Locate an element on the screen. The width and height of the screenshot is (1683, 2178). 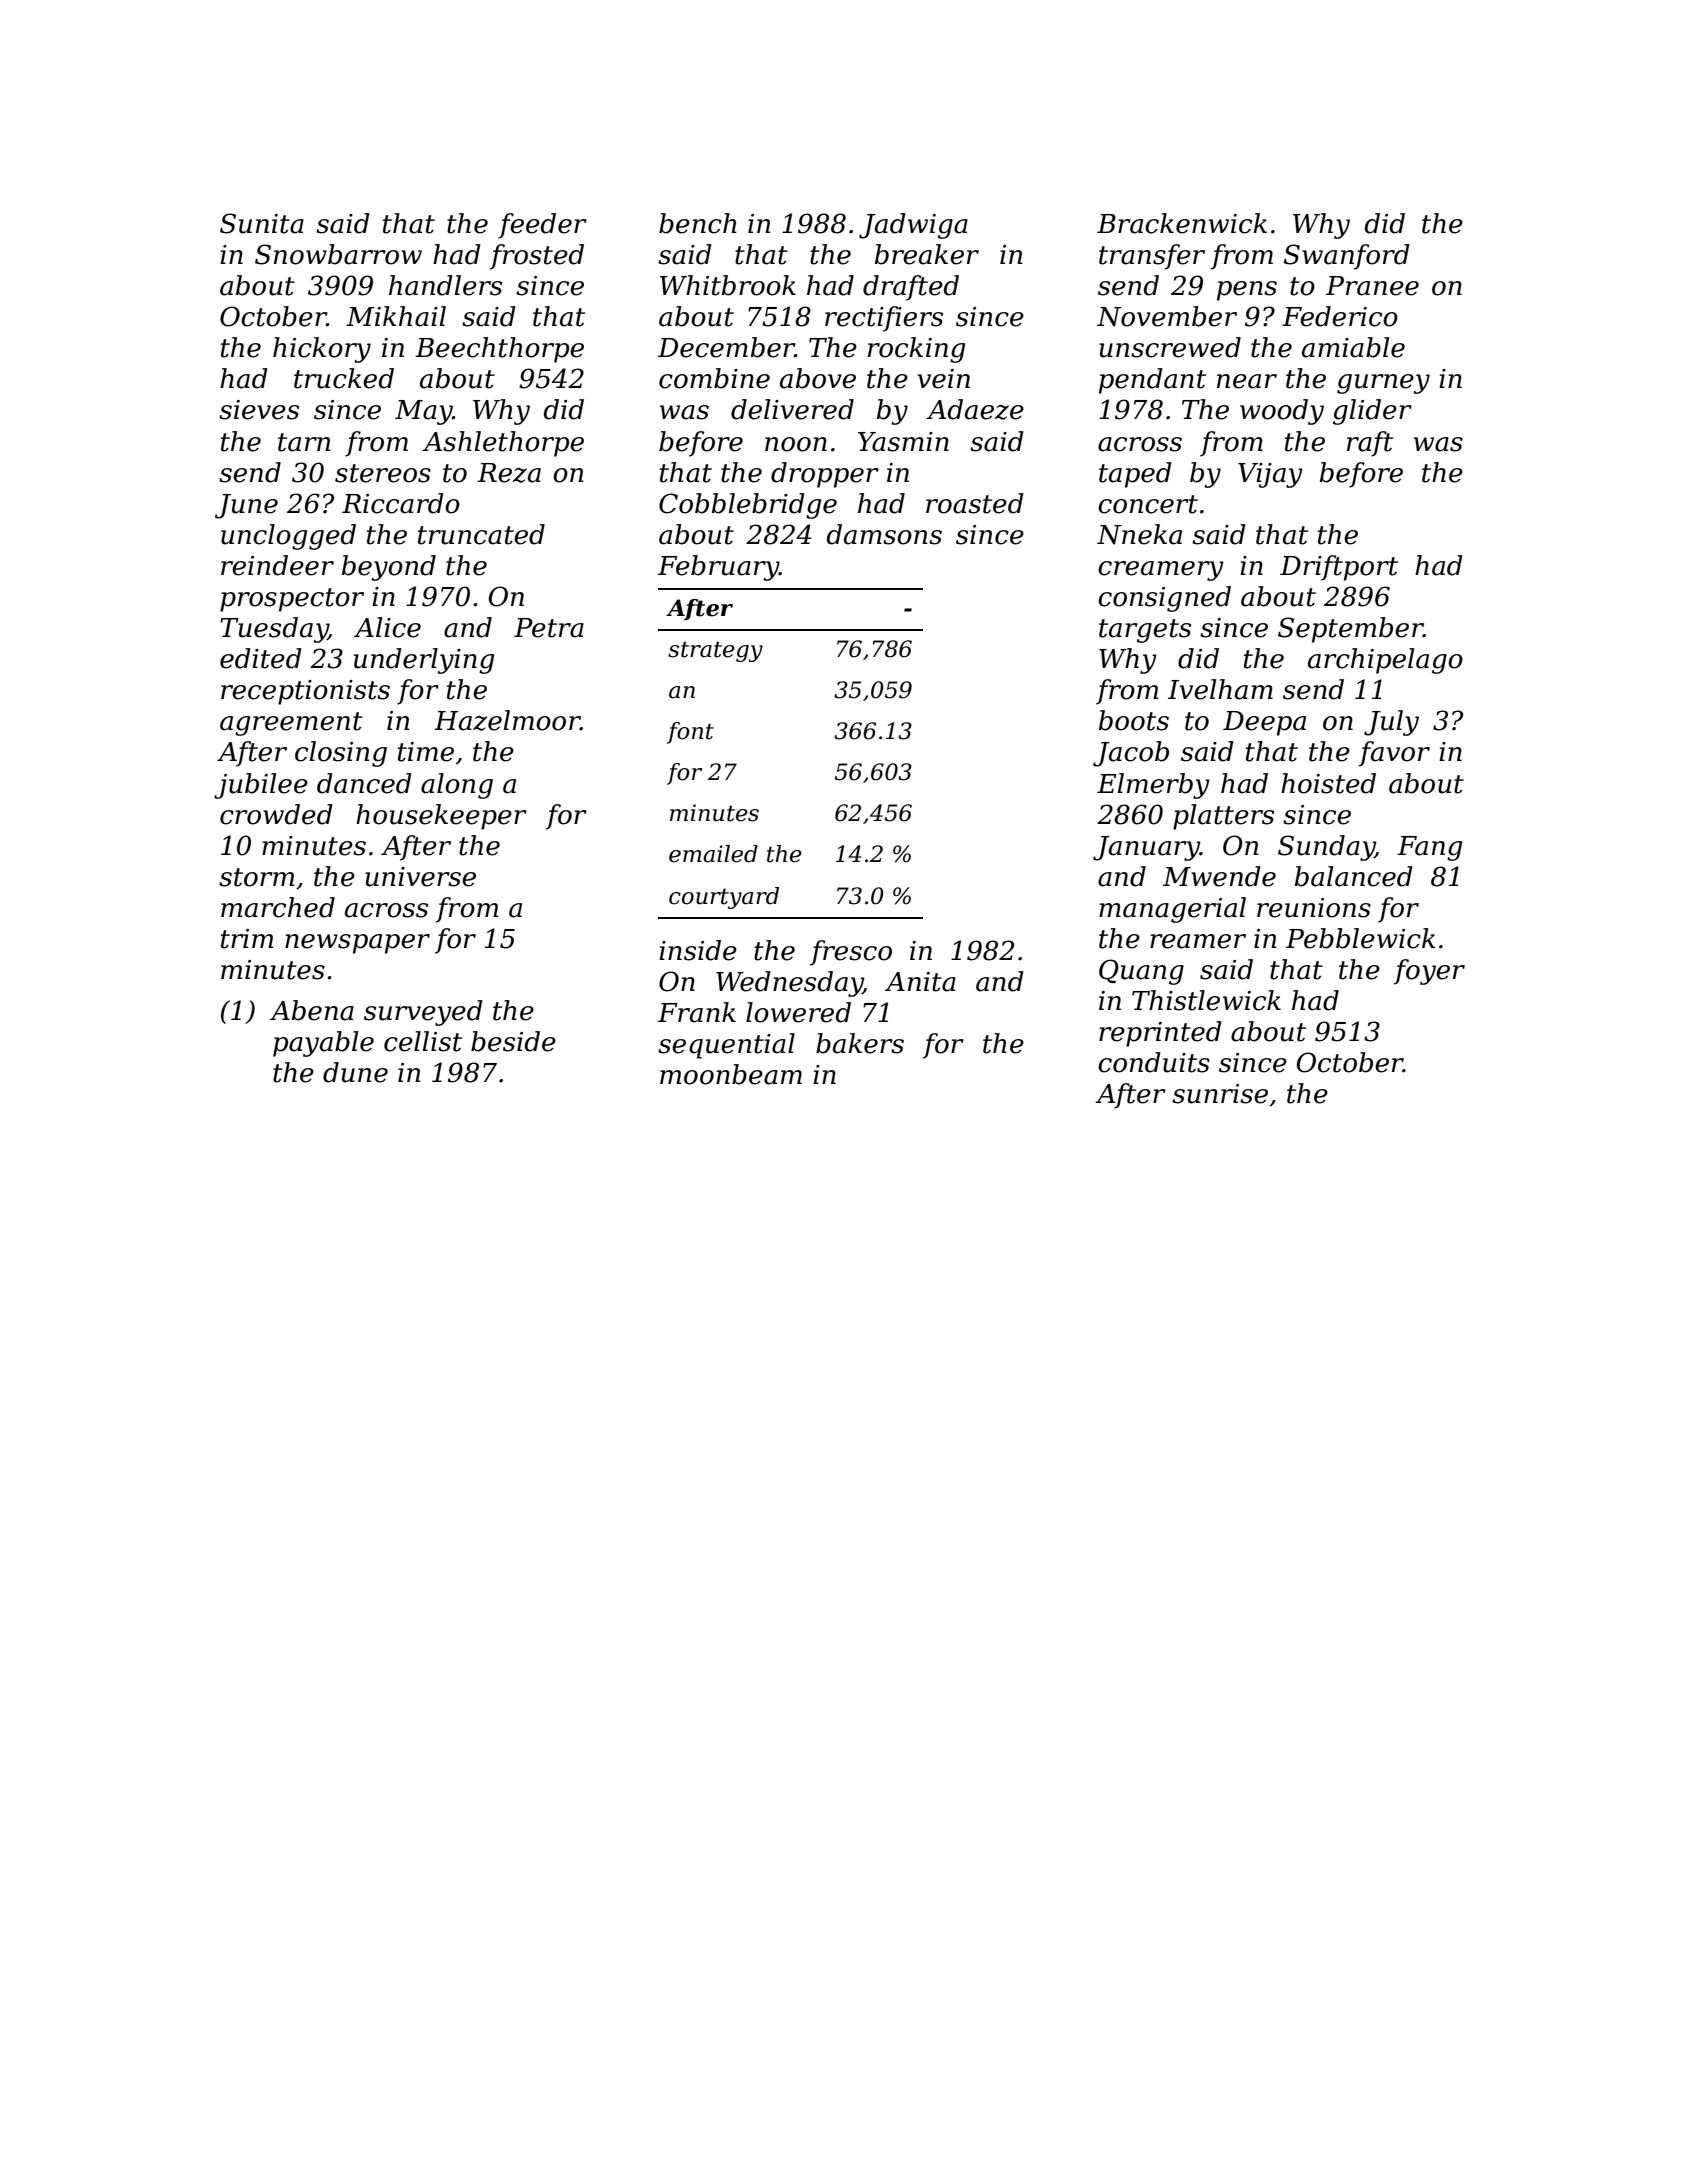
sunrise is located at coordinates (1220, 1094).
